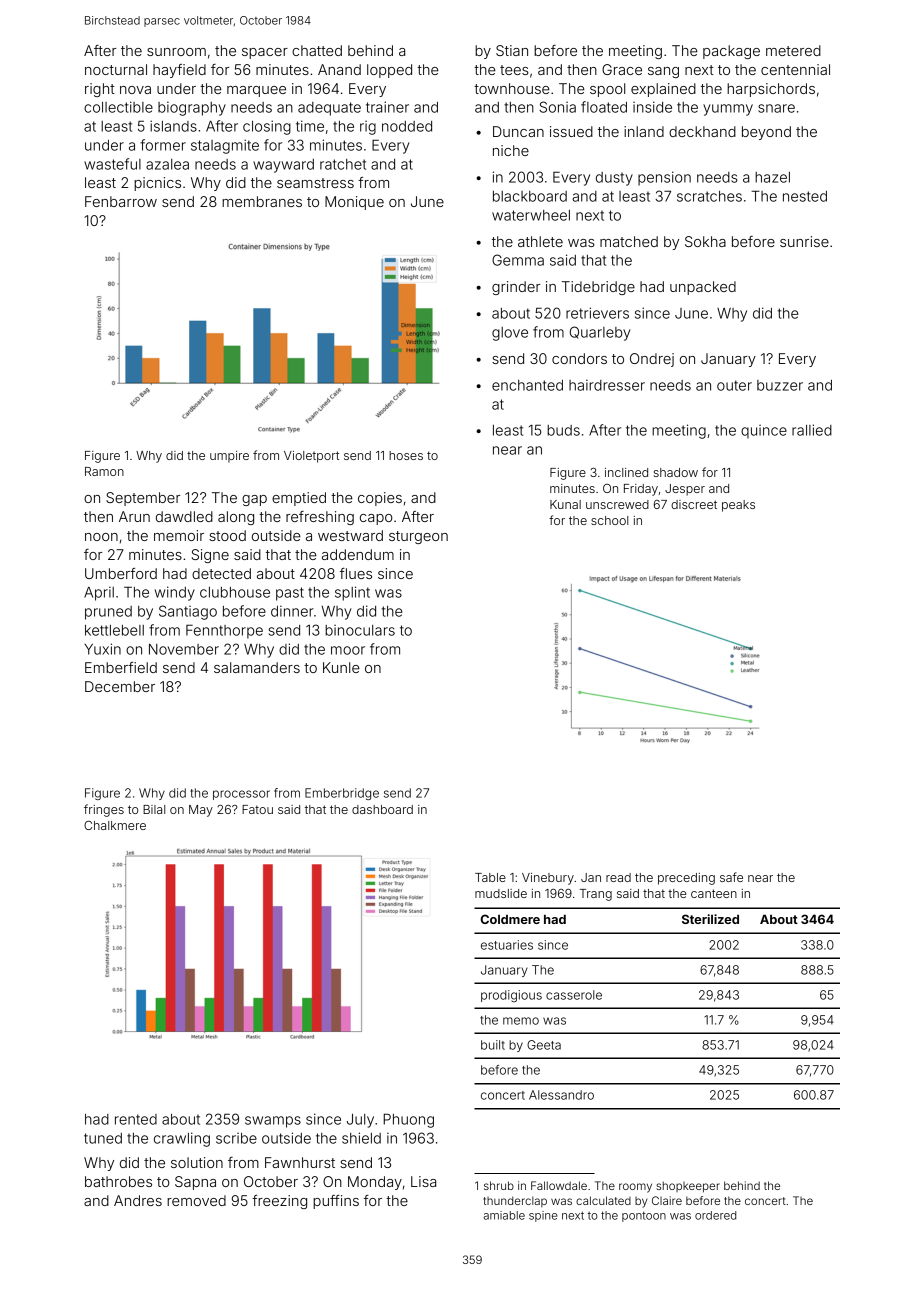 The image size is (924, 1308). Describe the element at coordinates (360, 630) in the page. I see `binoculars` at that location.
